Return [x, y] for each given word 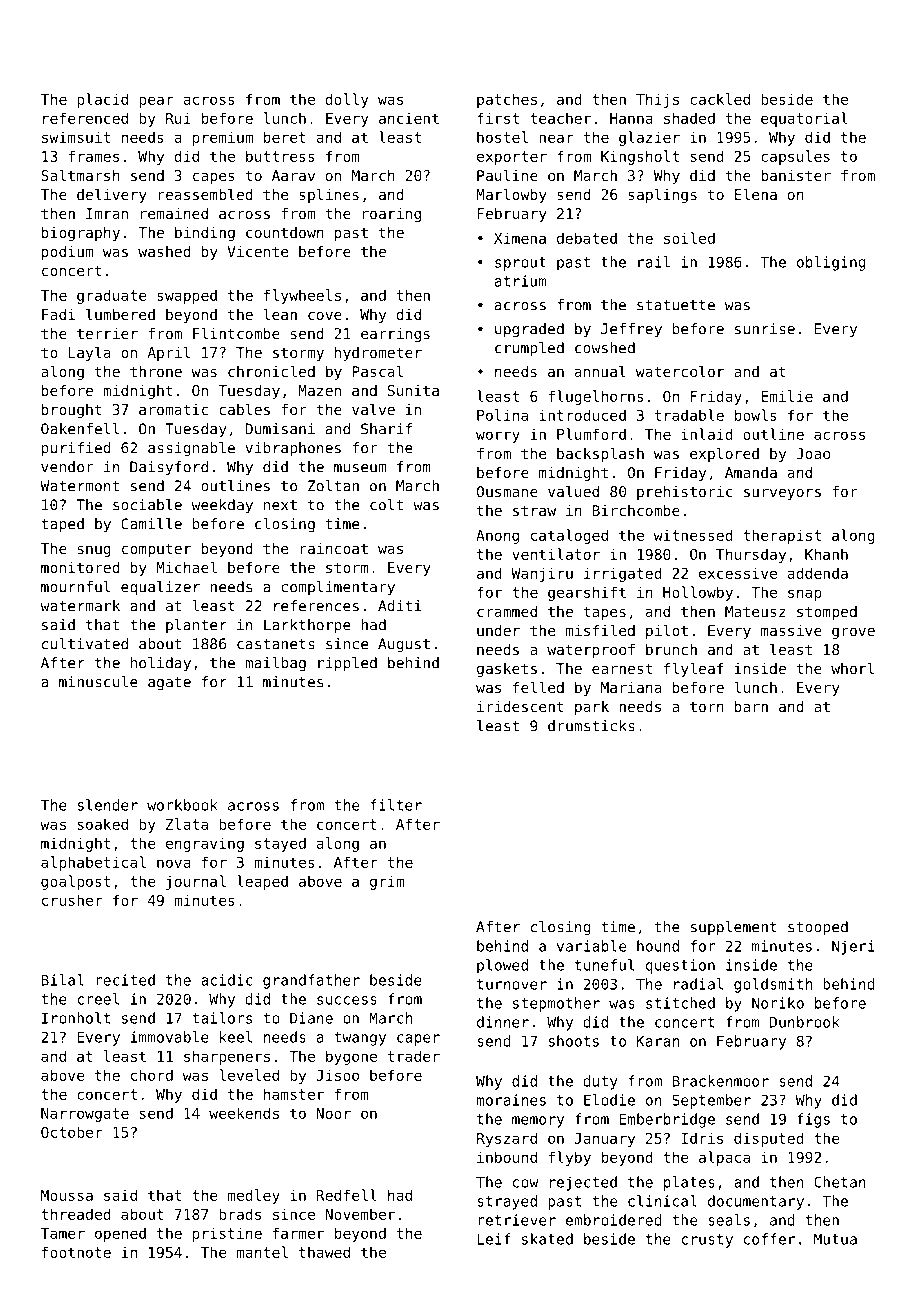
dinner [503, 1022]
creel [98, 999]
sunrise [765, 329]
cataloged [569, 536]
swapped [187, 296]
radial [698, 984]
